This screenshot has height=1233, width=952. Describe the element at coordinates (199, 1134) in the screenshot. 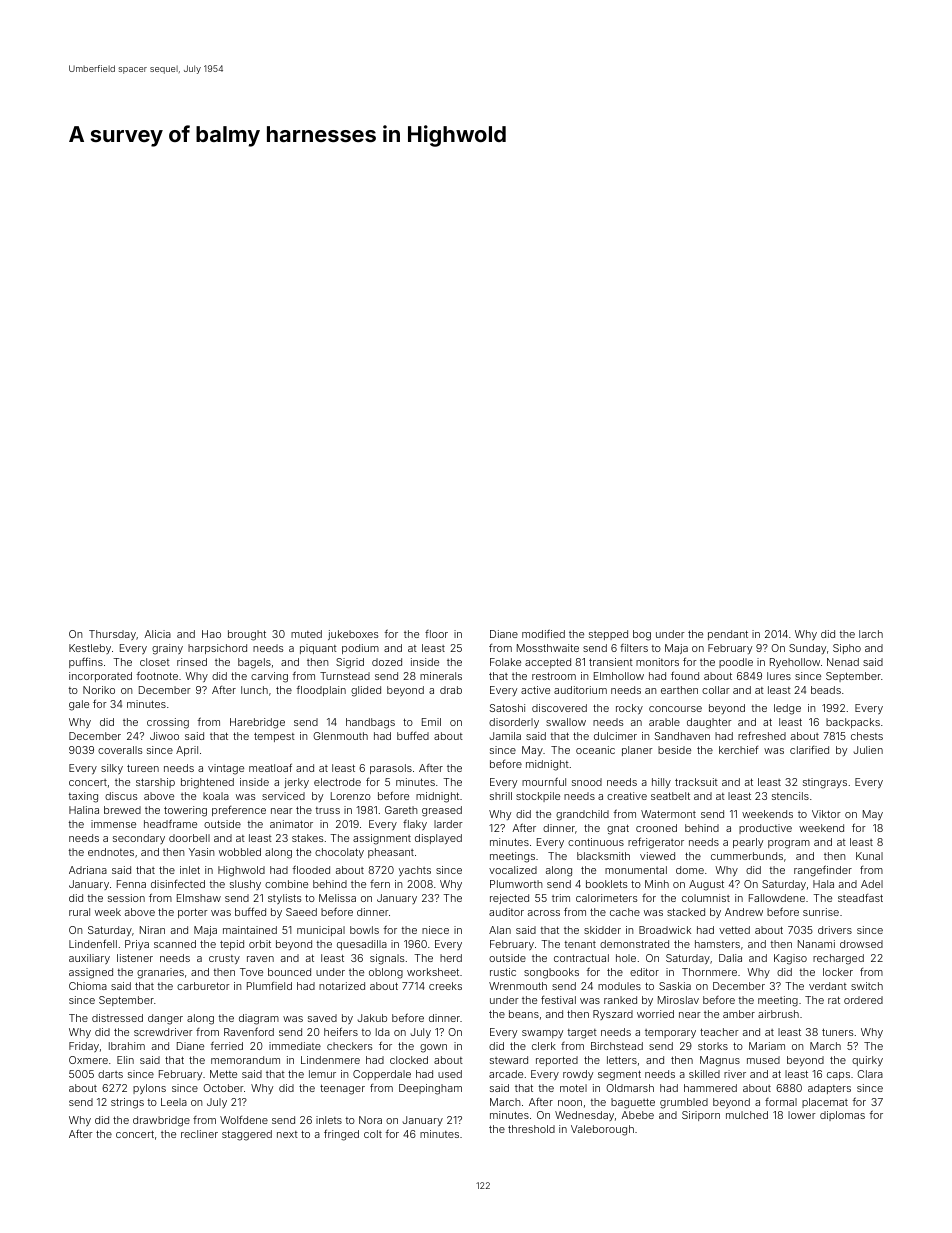

I see `recliner` at that location.
